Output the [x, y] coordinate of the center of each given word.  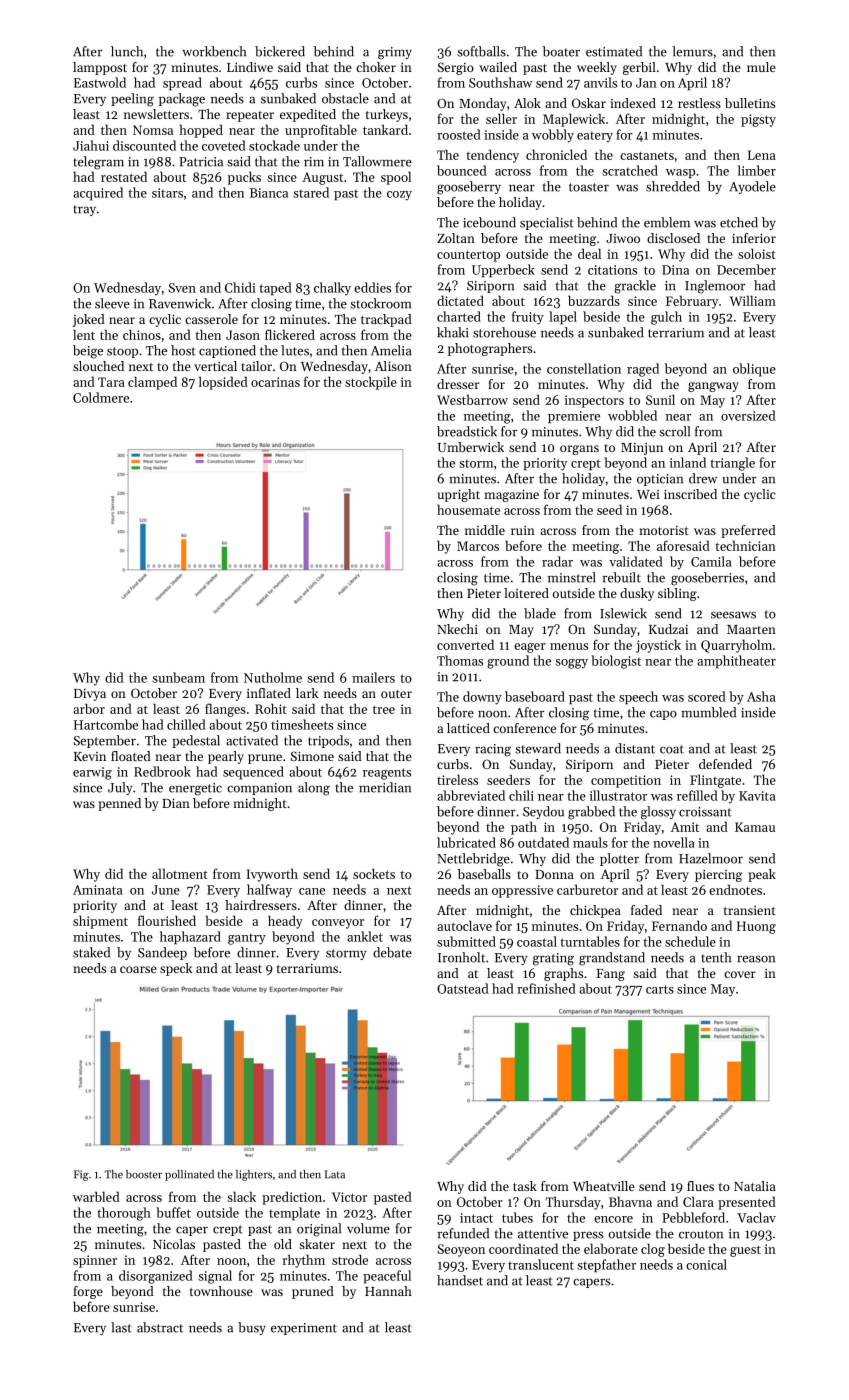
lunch [127, 51]
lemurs [692, 51]
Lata [335, 1174]
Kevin [90, 756]
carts [660, 989]
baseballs [484, 874]
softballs [481, 51]
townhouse [221, 1291]
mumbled [708, 712]
